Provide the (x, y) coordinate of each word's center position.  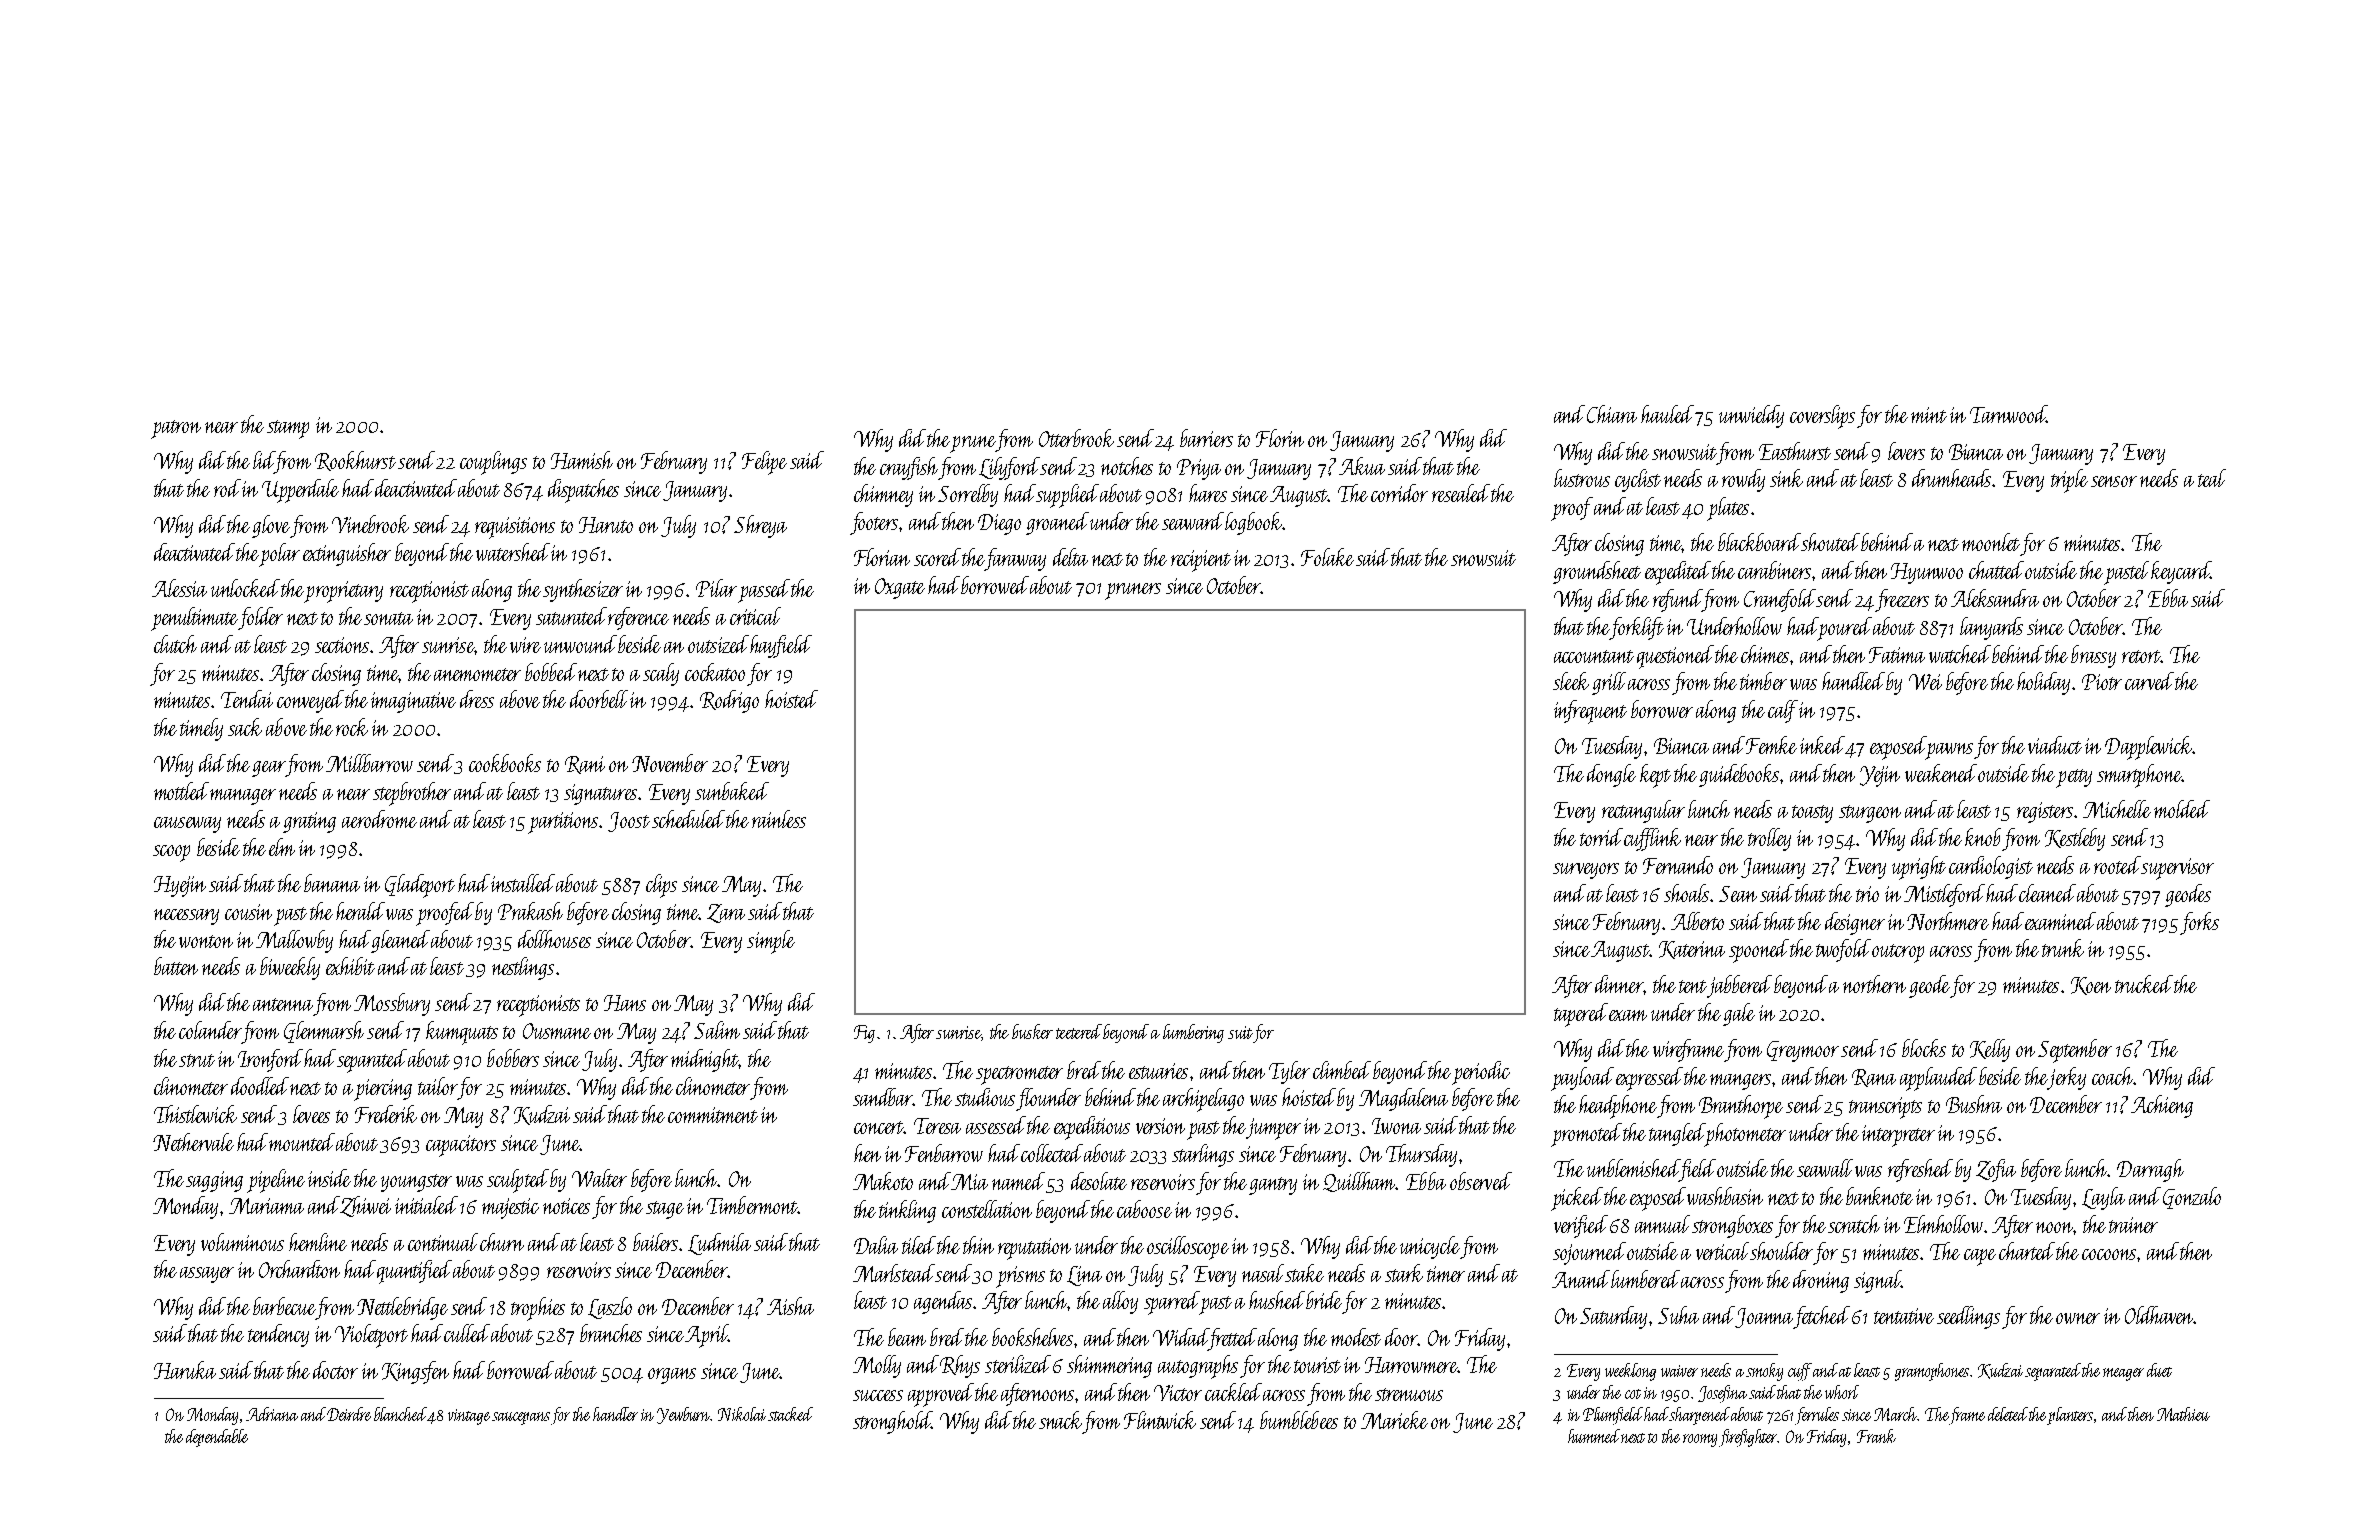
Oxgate (900, 588)
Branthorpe (1741, 1107)
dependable (217, 1438)
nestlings (523, 968)
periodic (1481, 1073)
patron (176, 429)
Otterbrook (1076, 438)
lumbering (1193, 1033)
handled (1853, 681)
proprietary (343, 592)
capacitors (461, 1146)
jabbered (1739, 986)
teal (2212, 478)
